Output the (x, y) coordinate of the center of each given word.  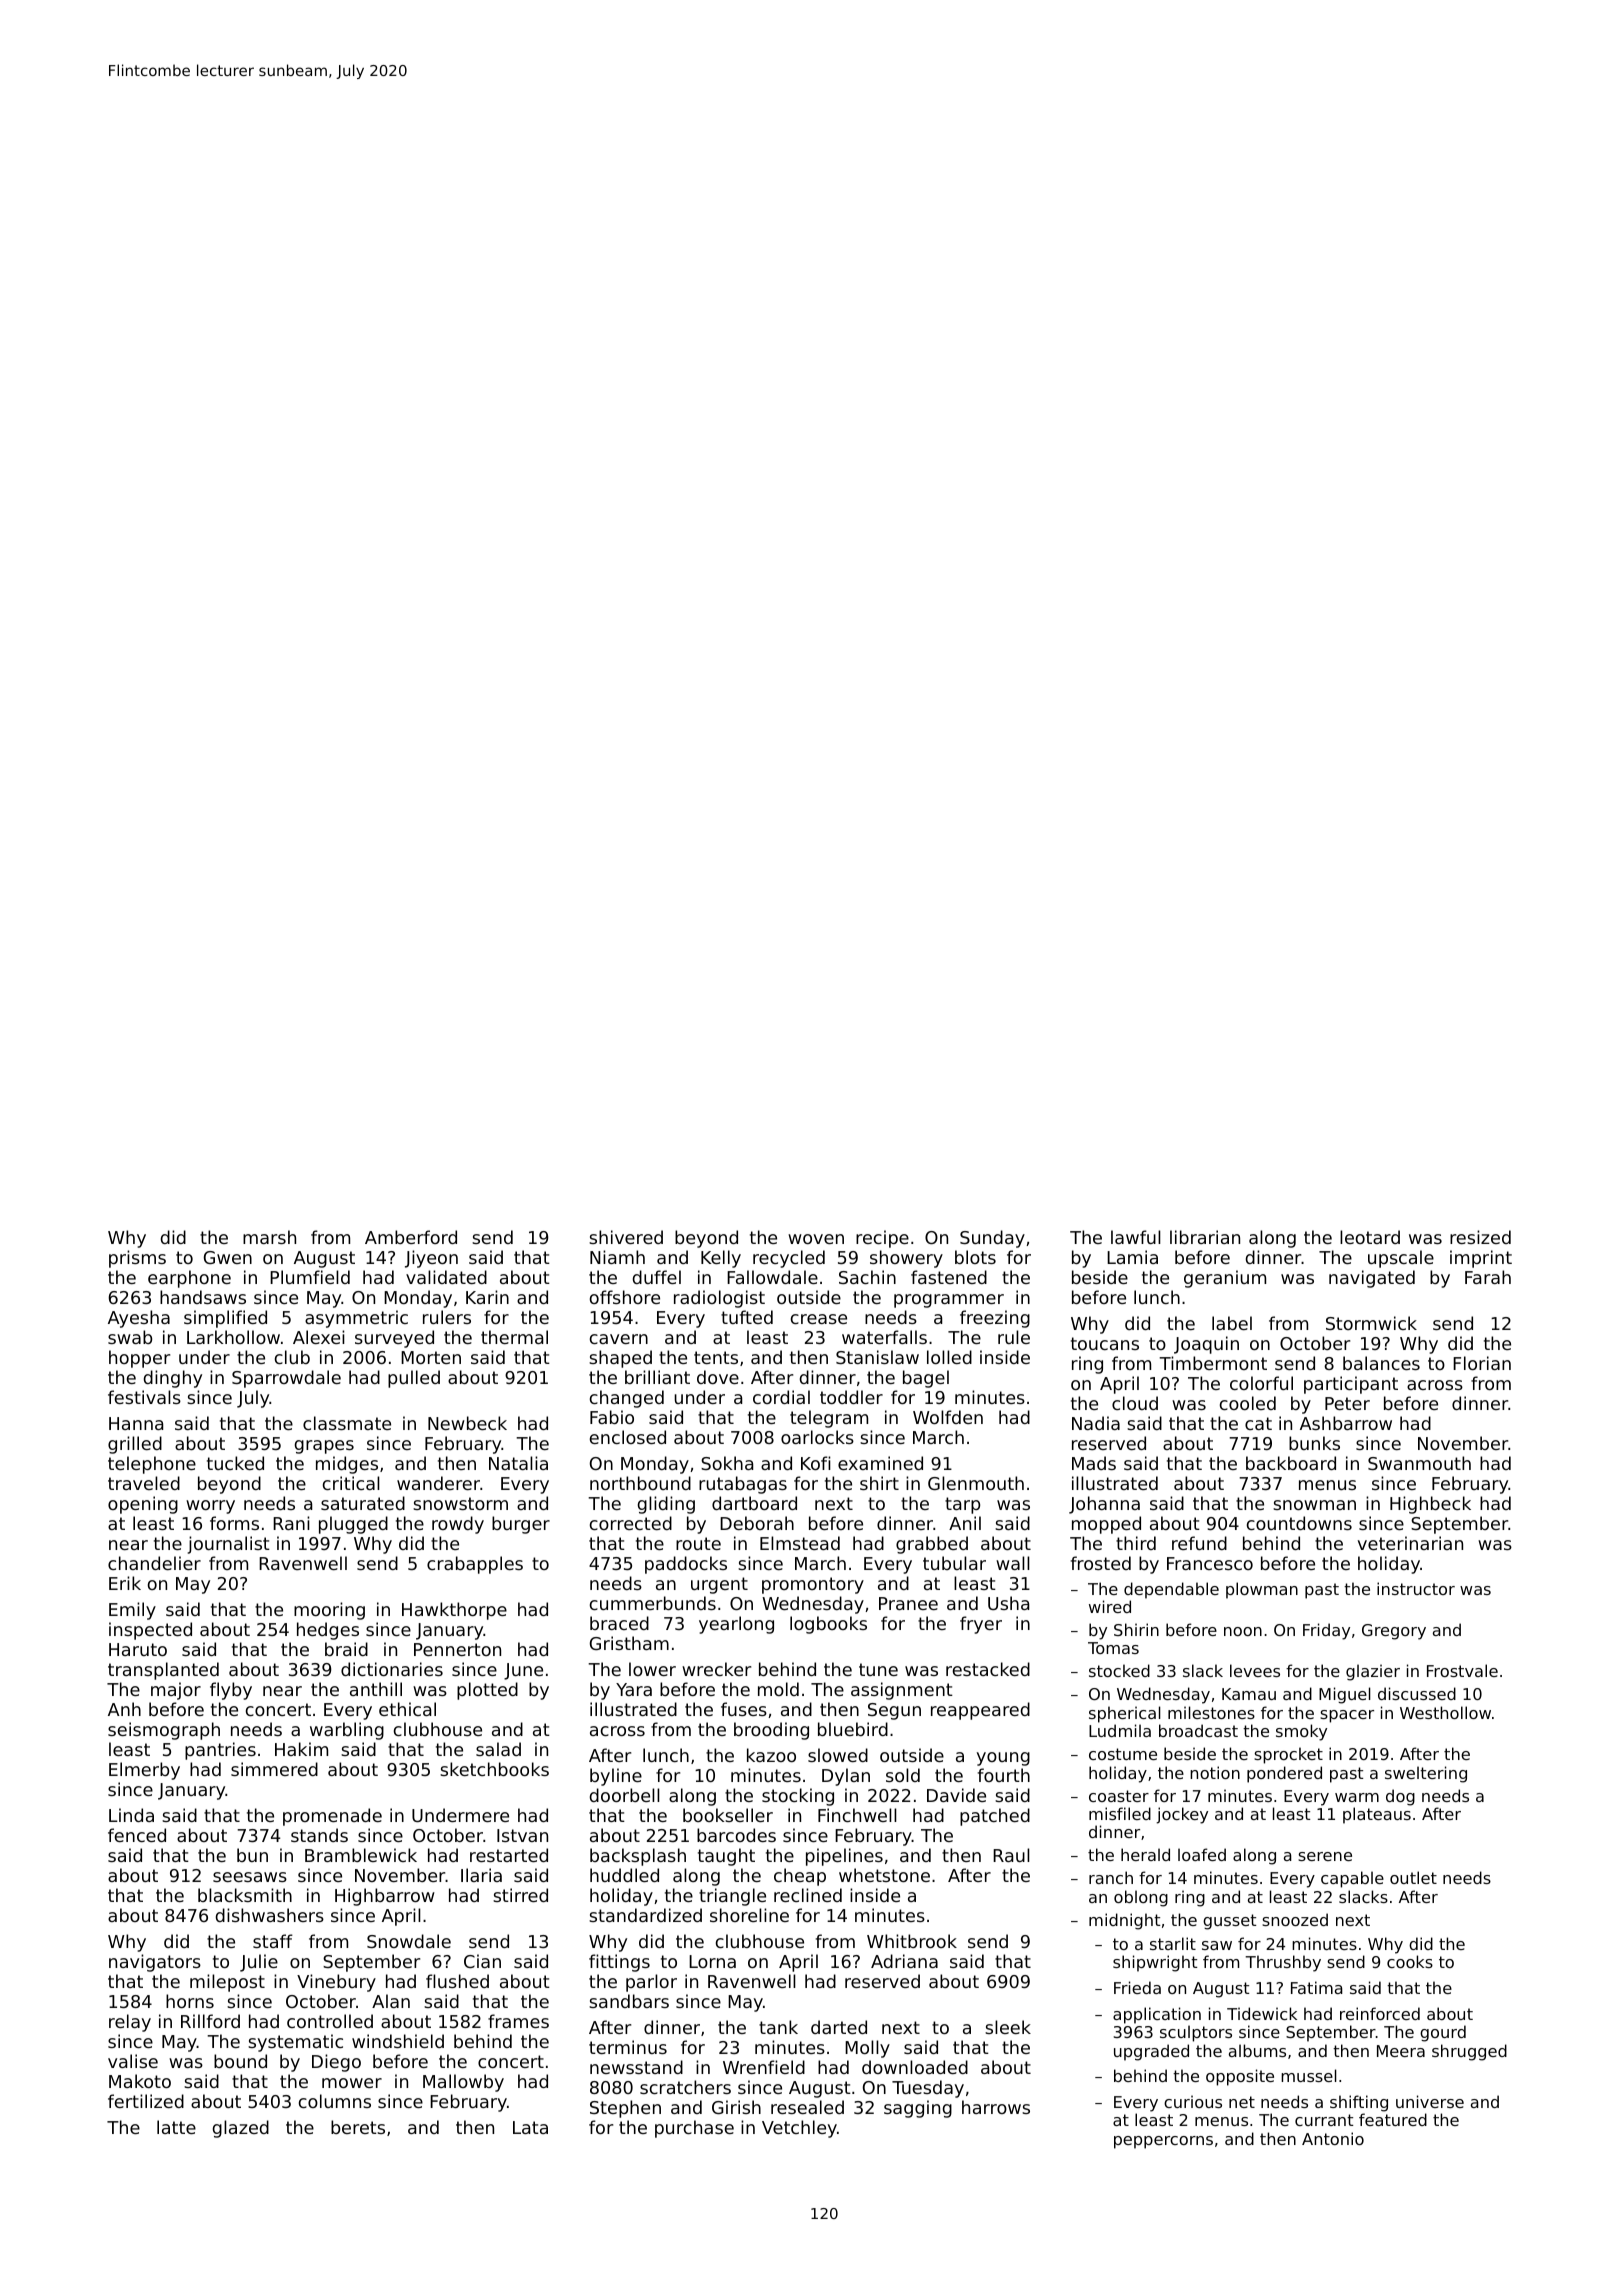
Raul (1011, 1855)
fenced (137, 1835)
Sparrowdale (286, 1379)
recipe (882, 1239)
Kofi (816, 1463)
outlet (1413, 1877)
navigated (1372, 1279)
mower (352, 2083)
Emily (132, 1611)
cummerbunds (653, 1603)
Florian (1482, 1363)
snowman (1314, 1505)
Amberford (411, 1237)
